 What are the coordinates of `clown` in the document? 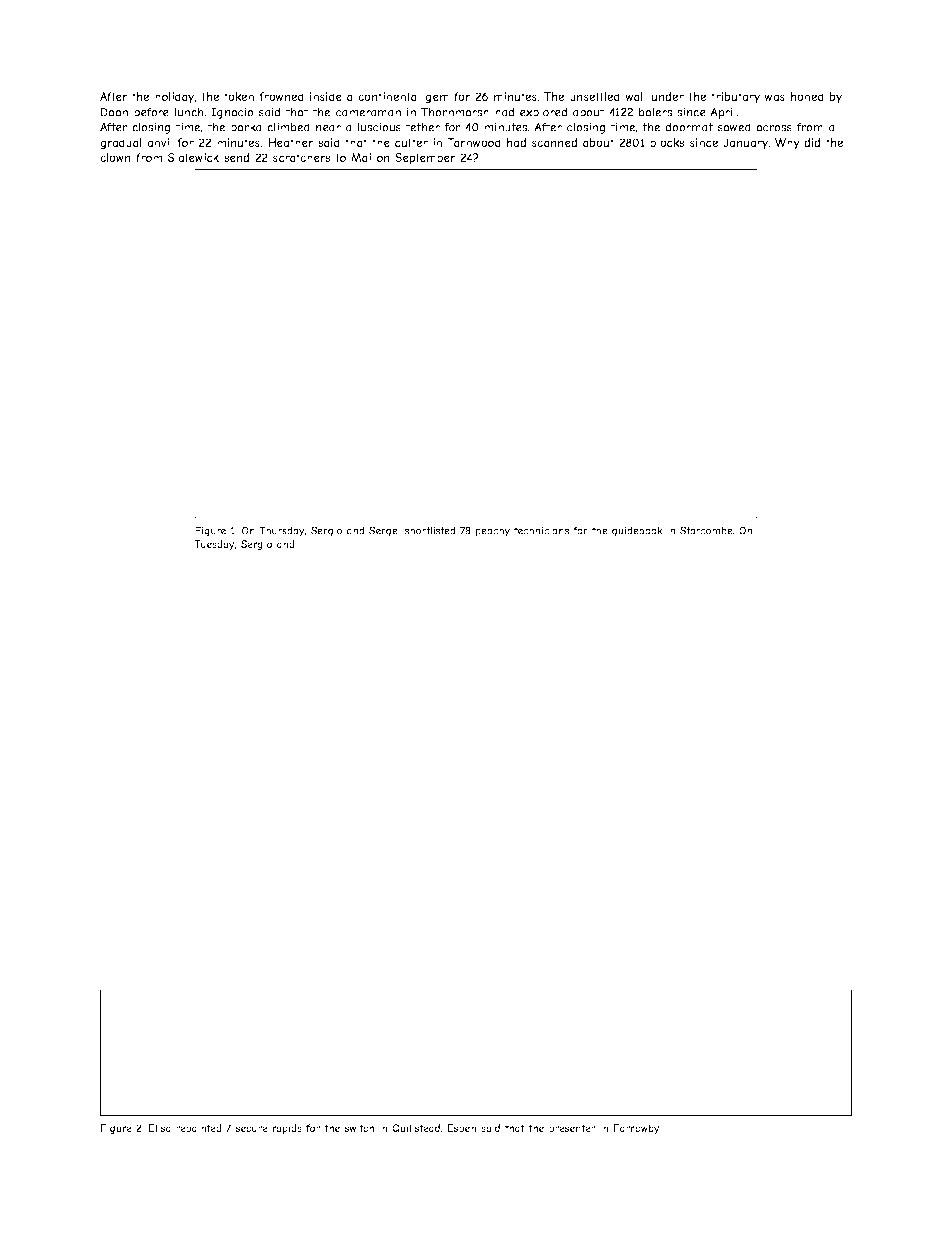 It's located at (115, 157).
